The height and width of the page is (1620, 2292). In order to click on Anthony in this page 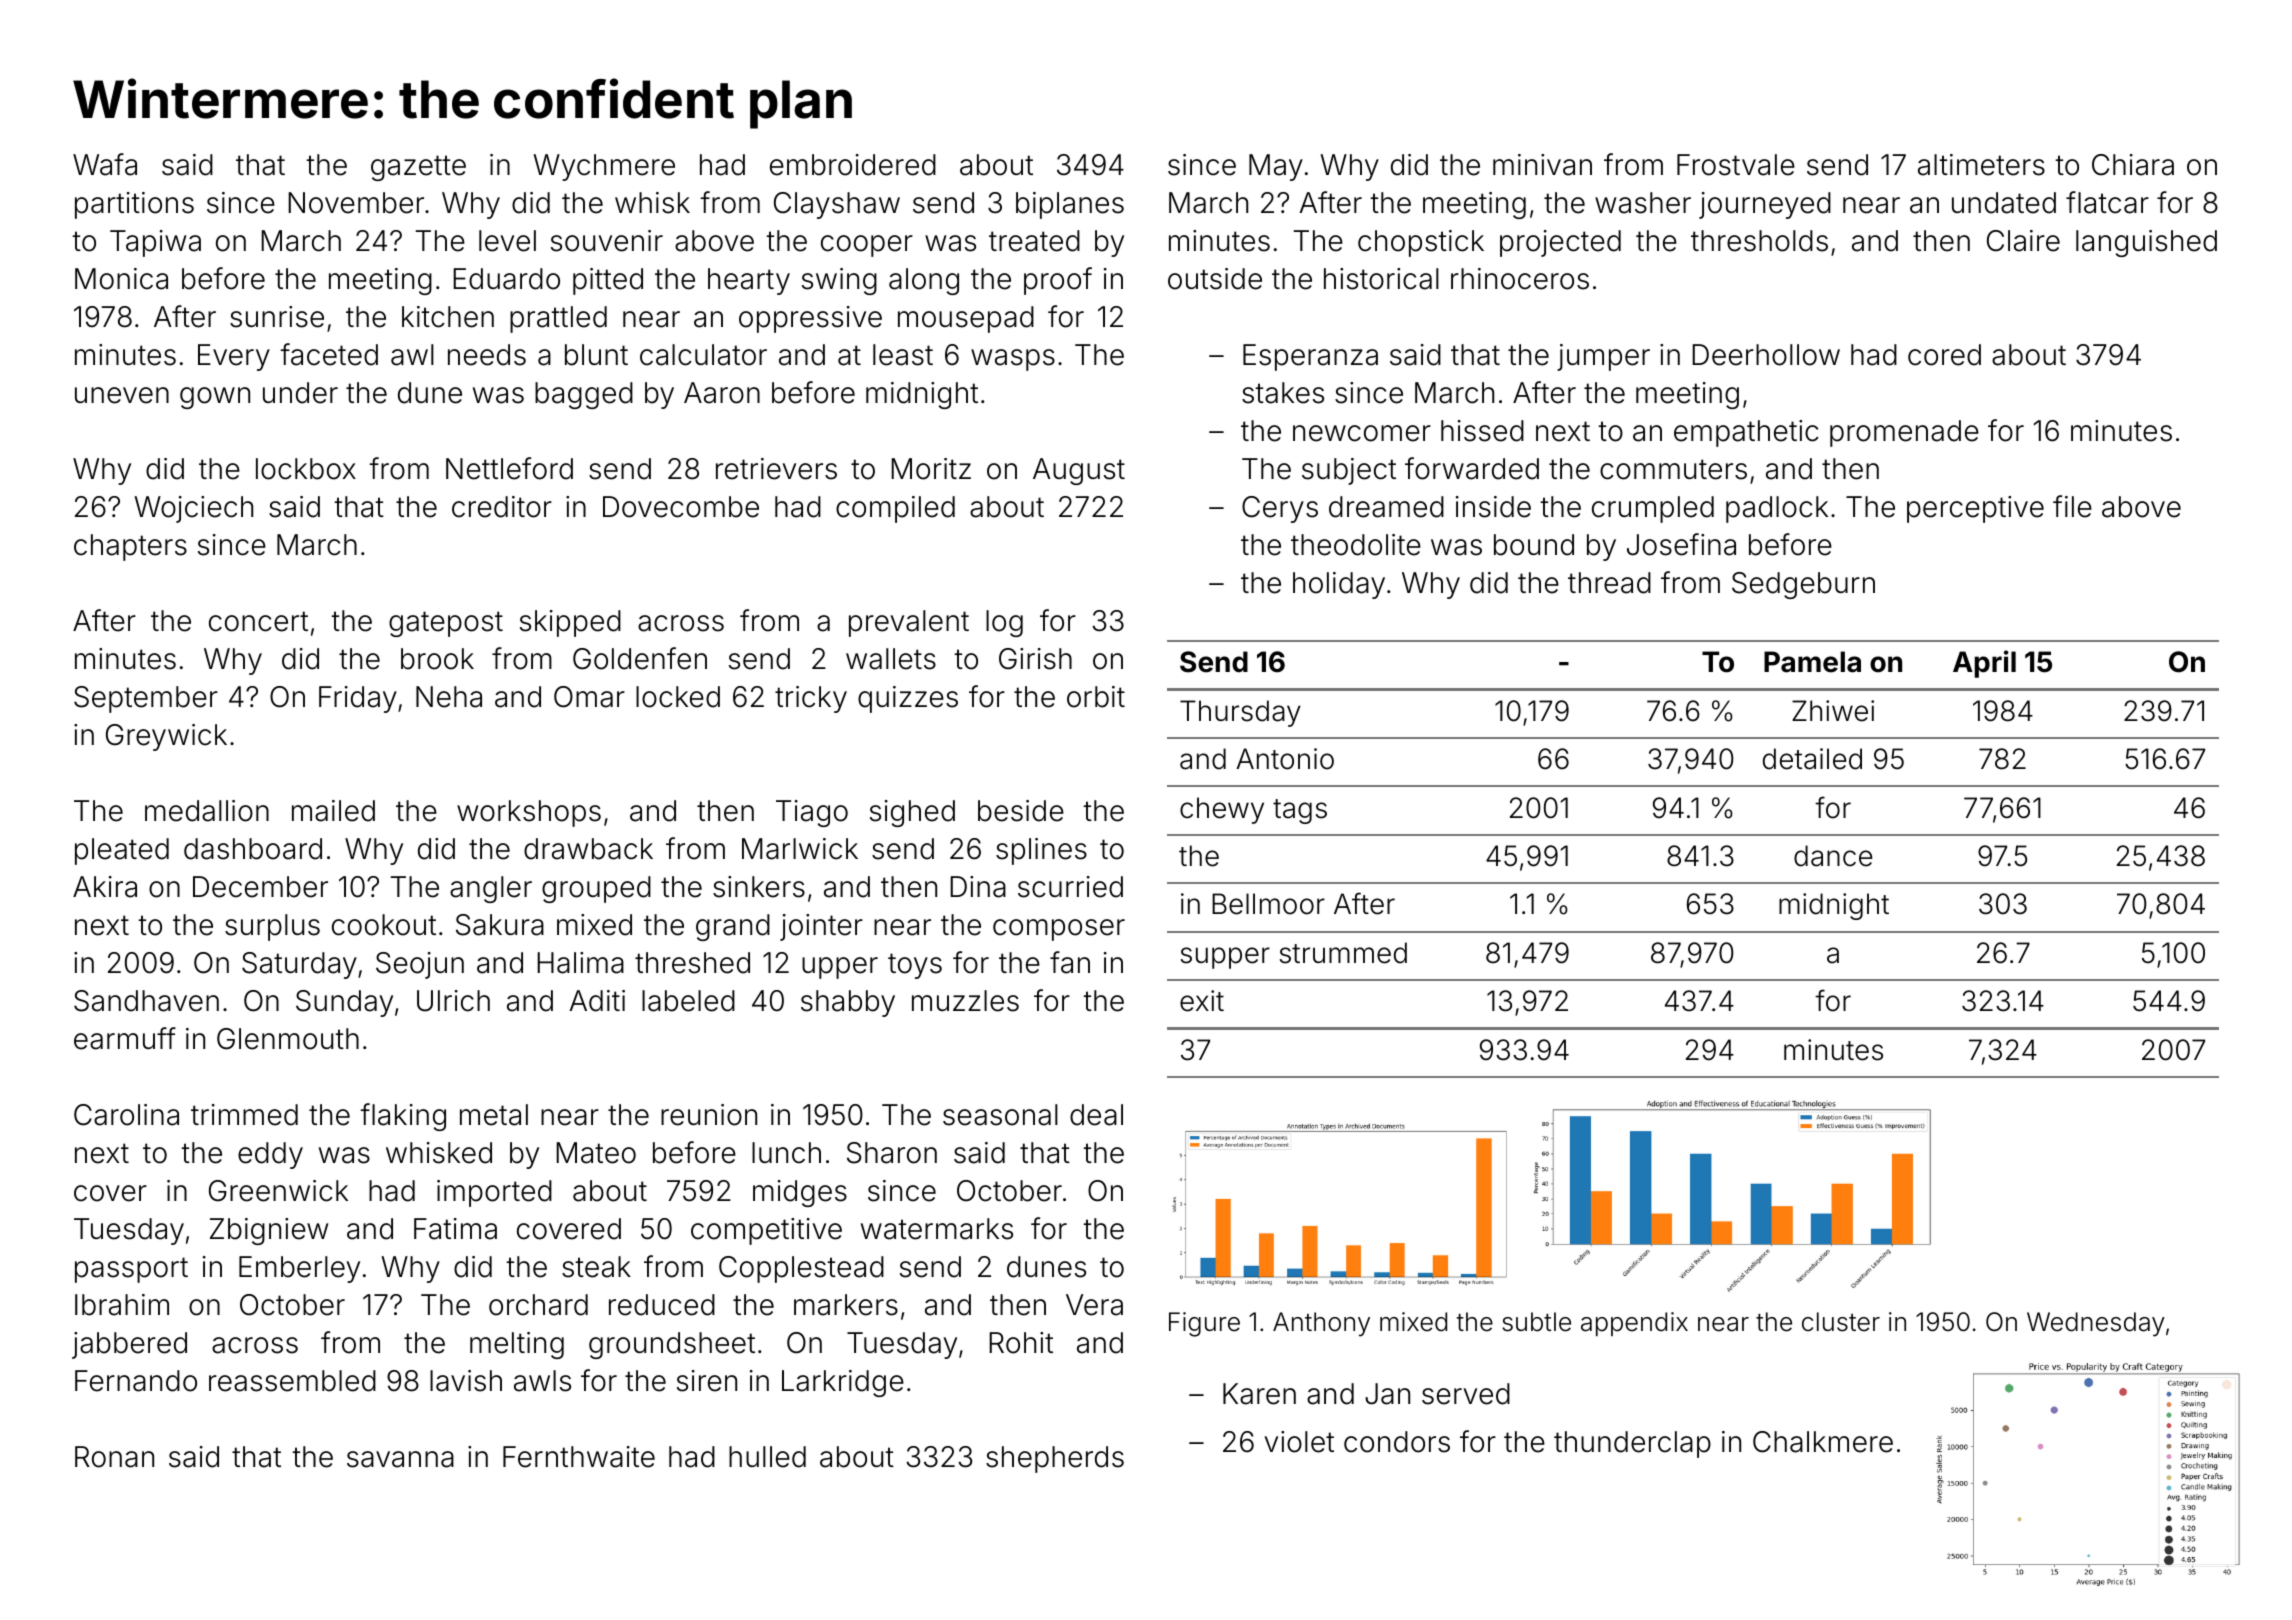, I will do `click(1321, 1324)`.
